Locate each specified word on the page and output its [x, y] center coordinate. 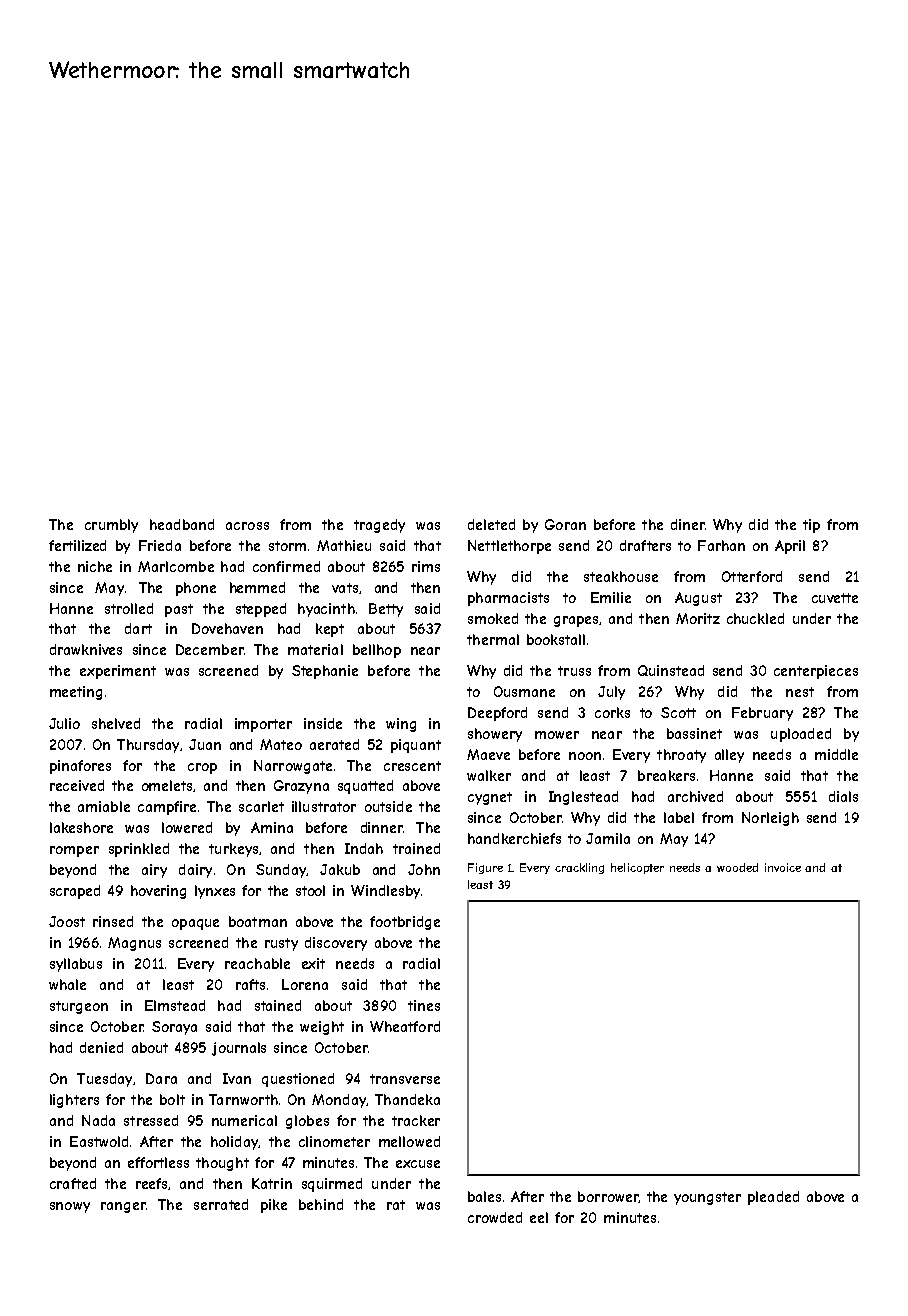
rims [426, 566]
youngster [707, 1198]
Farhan [721, 545]
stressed [151, 1120]
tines [424, 1005]
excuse [418, 1164]
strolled [129, 608]
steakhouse [621, 576]
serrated [221, 1204]
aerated [334, 744]
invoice [783, 867]
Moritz [698, 618]
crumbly [111, 526]
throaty [681, 756]
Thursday [148, 746]
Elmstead [175, 1005]
